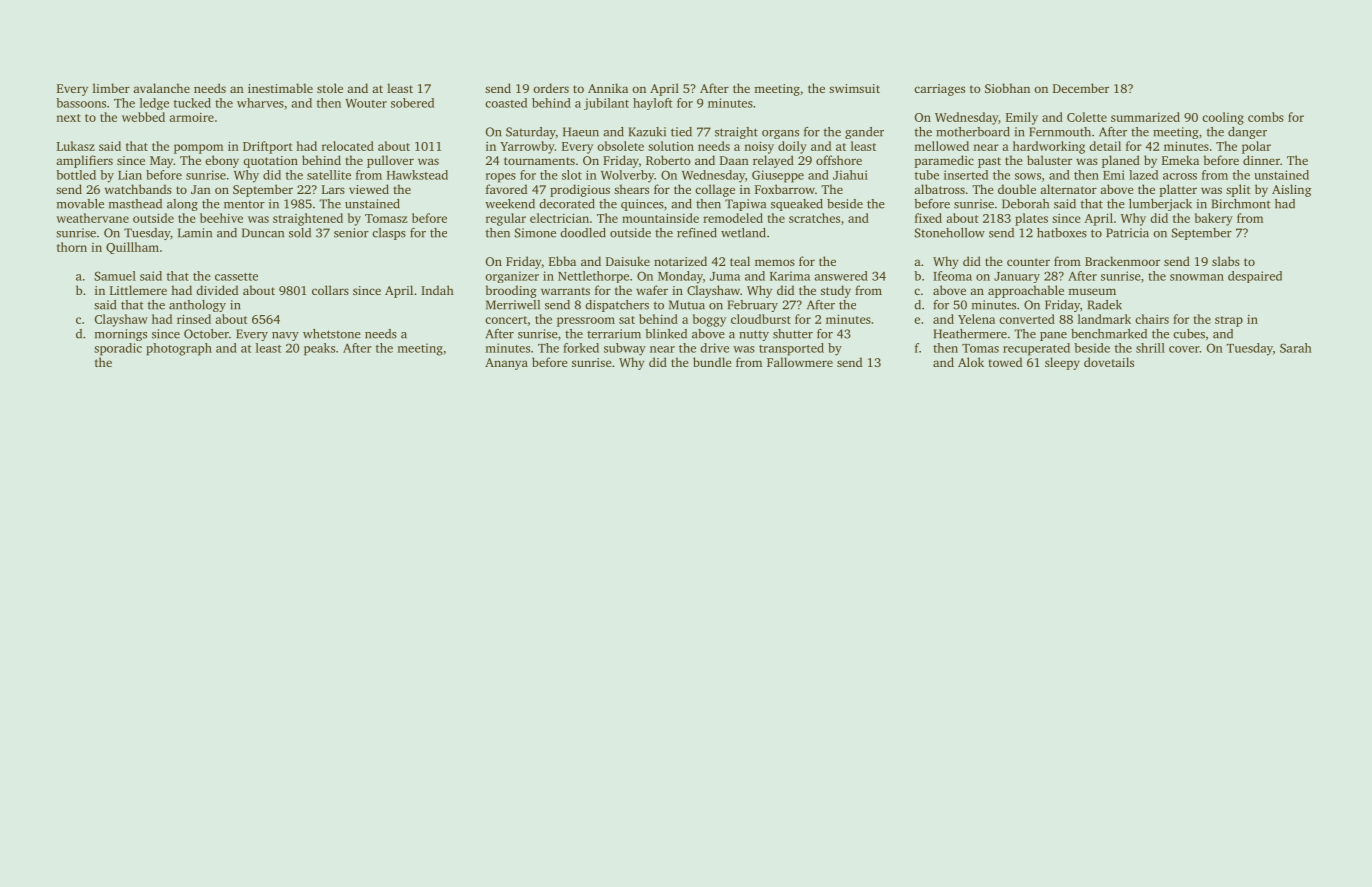 Image resolution: width=1372 pixels, height=887 pixels. I want to click on beehive, so click(221, 218).
